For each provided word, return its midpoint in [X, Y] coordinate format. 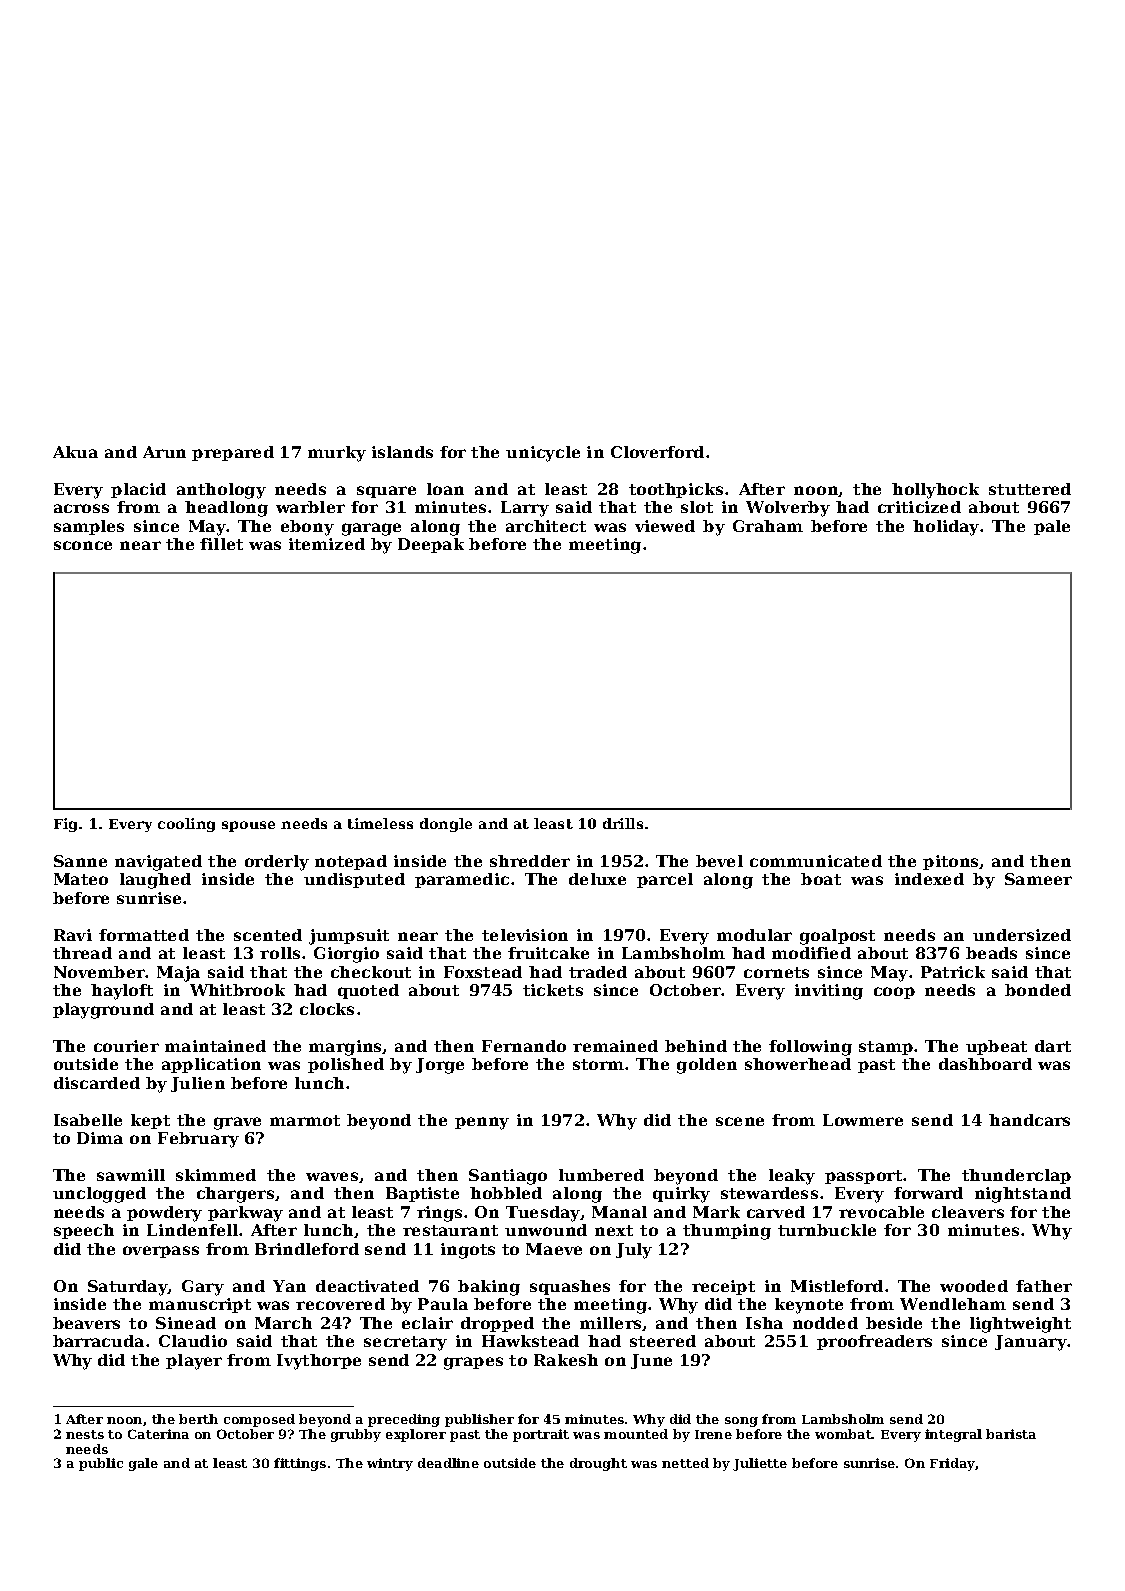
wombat [843, 1434]
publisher [479, 1420]
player [194, 1362]
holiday [946, 528]
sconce [83, 545]
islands [402, 452]
